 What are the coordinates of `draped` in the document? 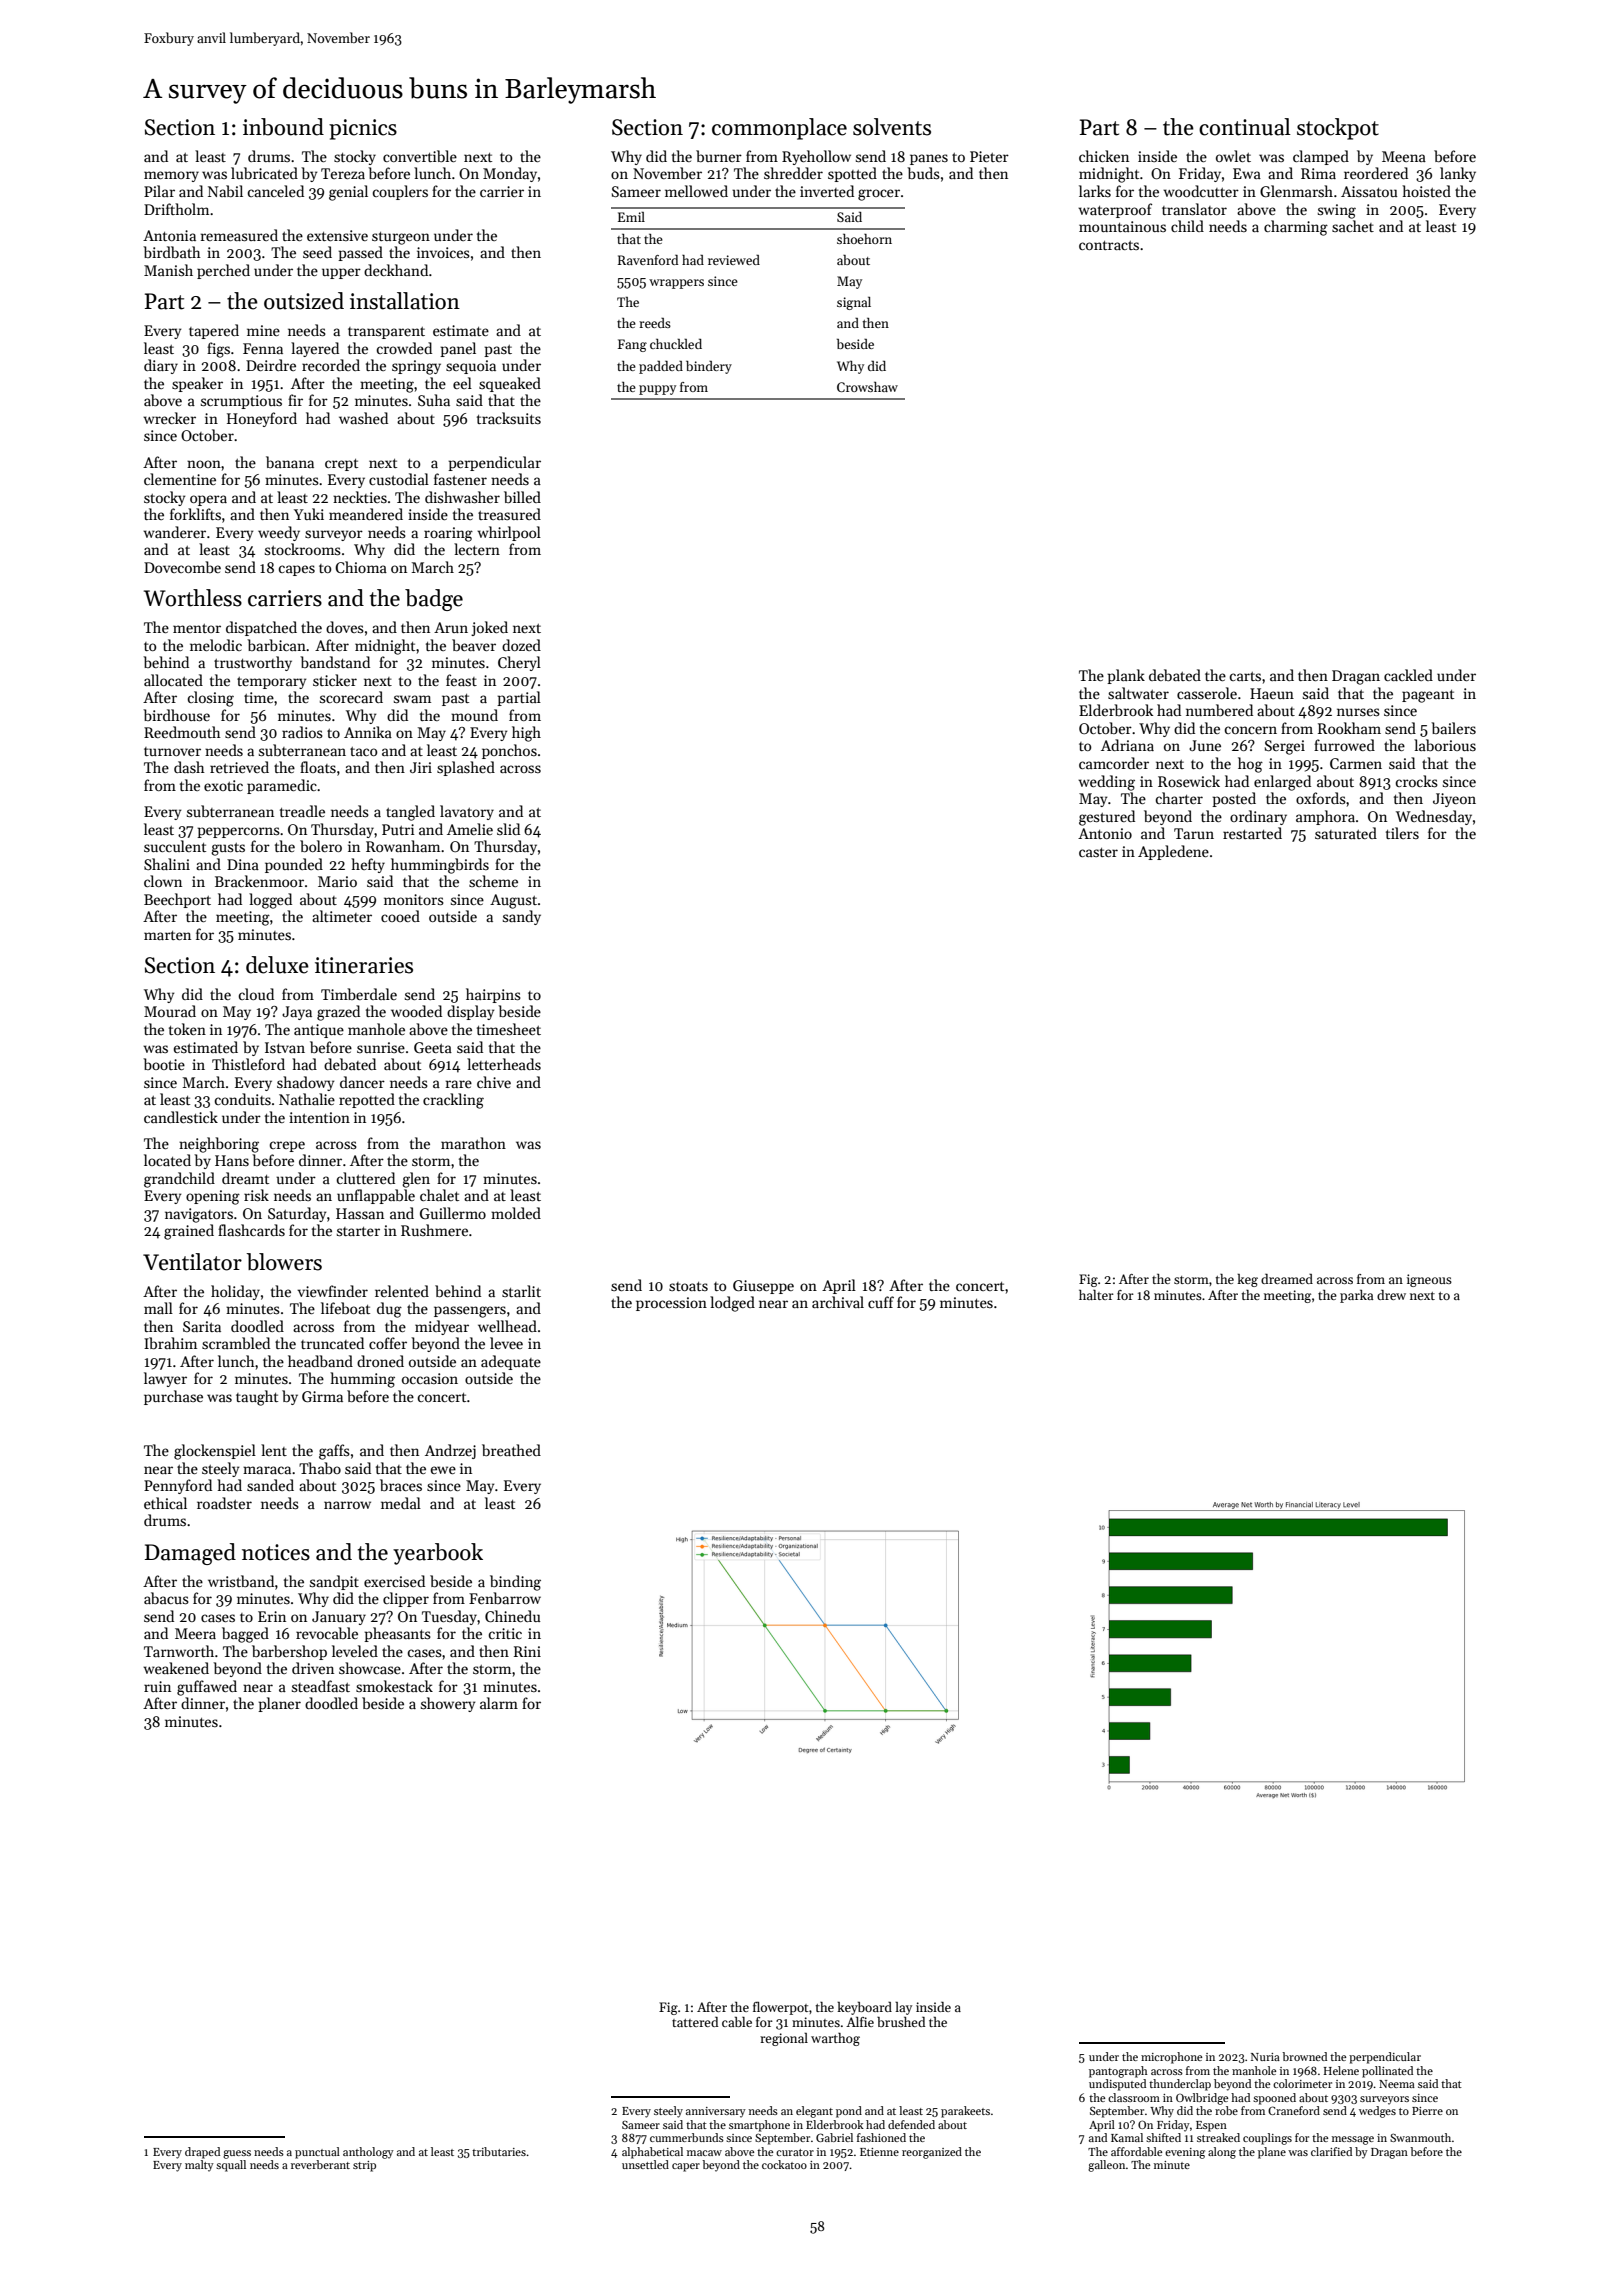 It's located at (202, 2153).
